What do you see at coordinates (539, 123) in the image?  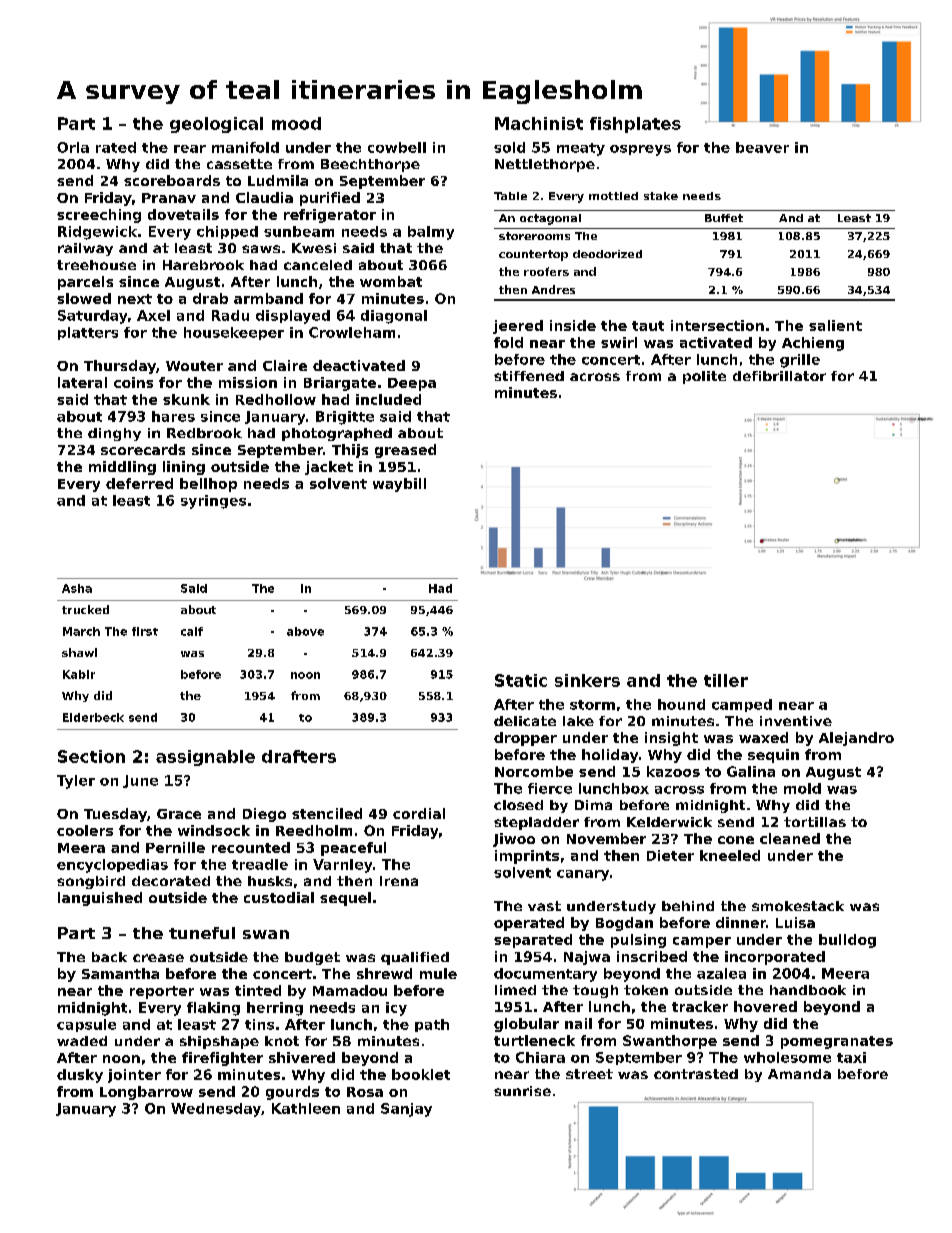 I see `Machinist` at bounding box center [539, 123].
